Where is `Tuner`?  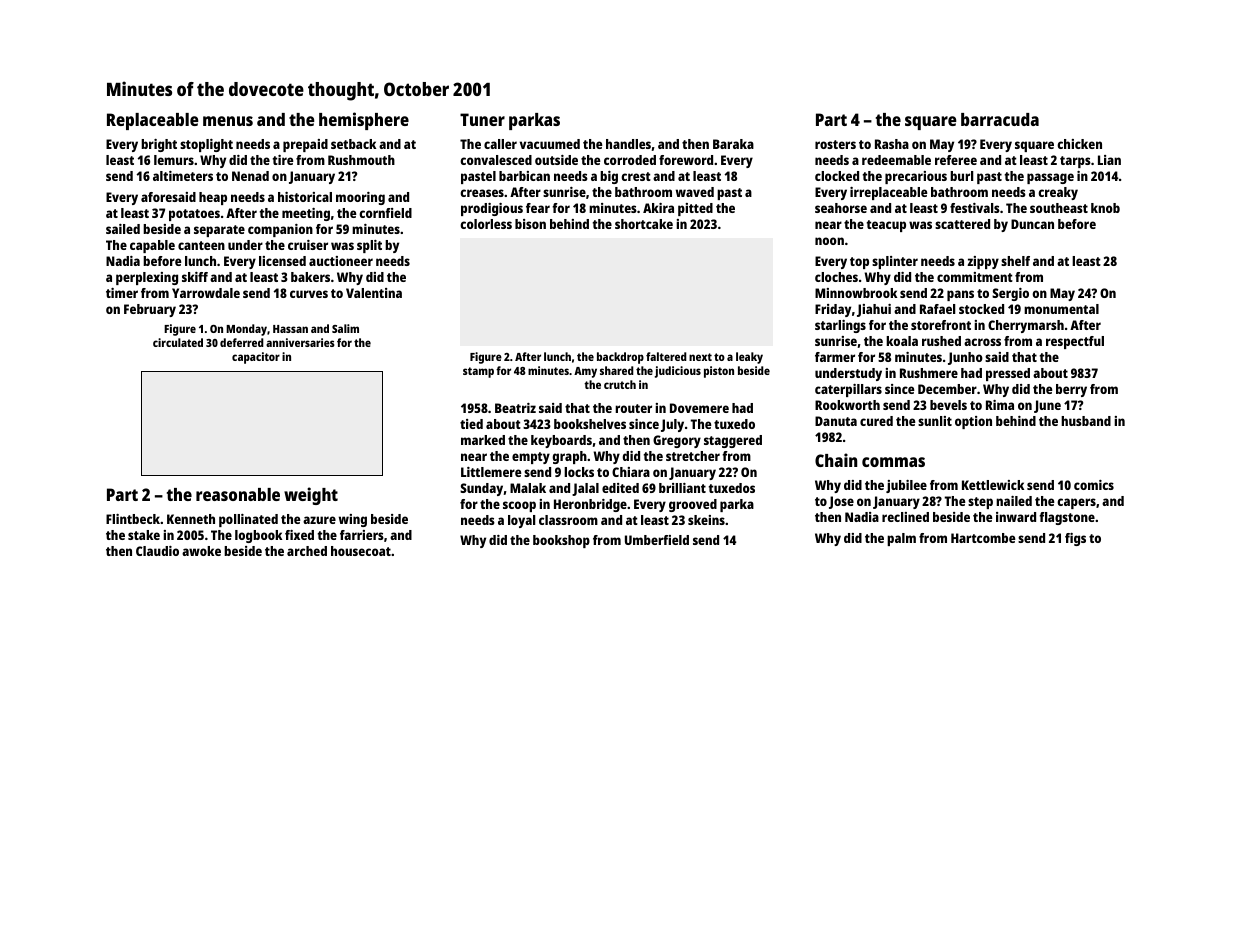
Tuner is located at coordinates (482, 119).
